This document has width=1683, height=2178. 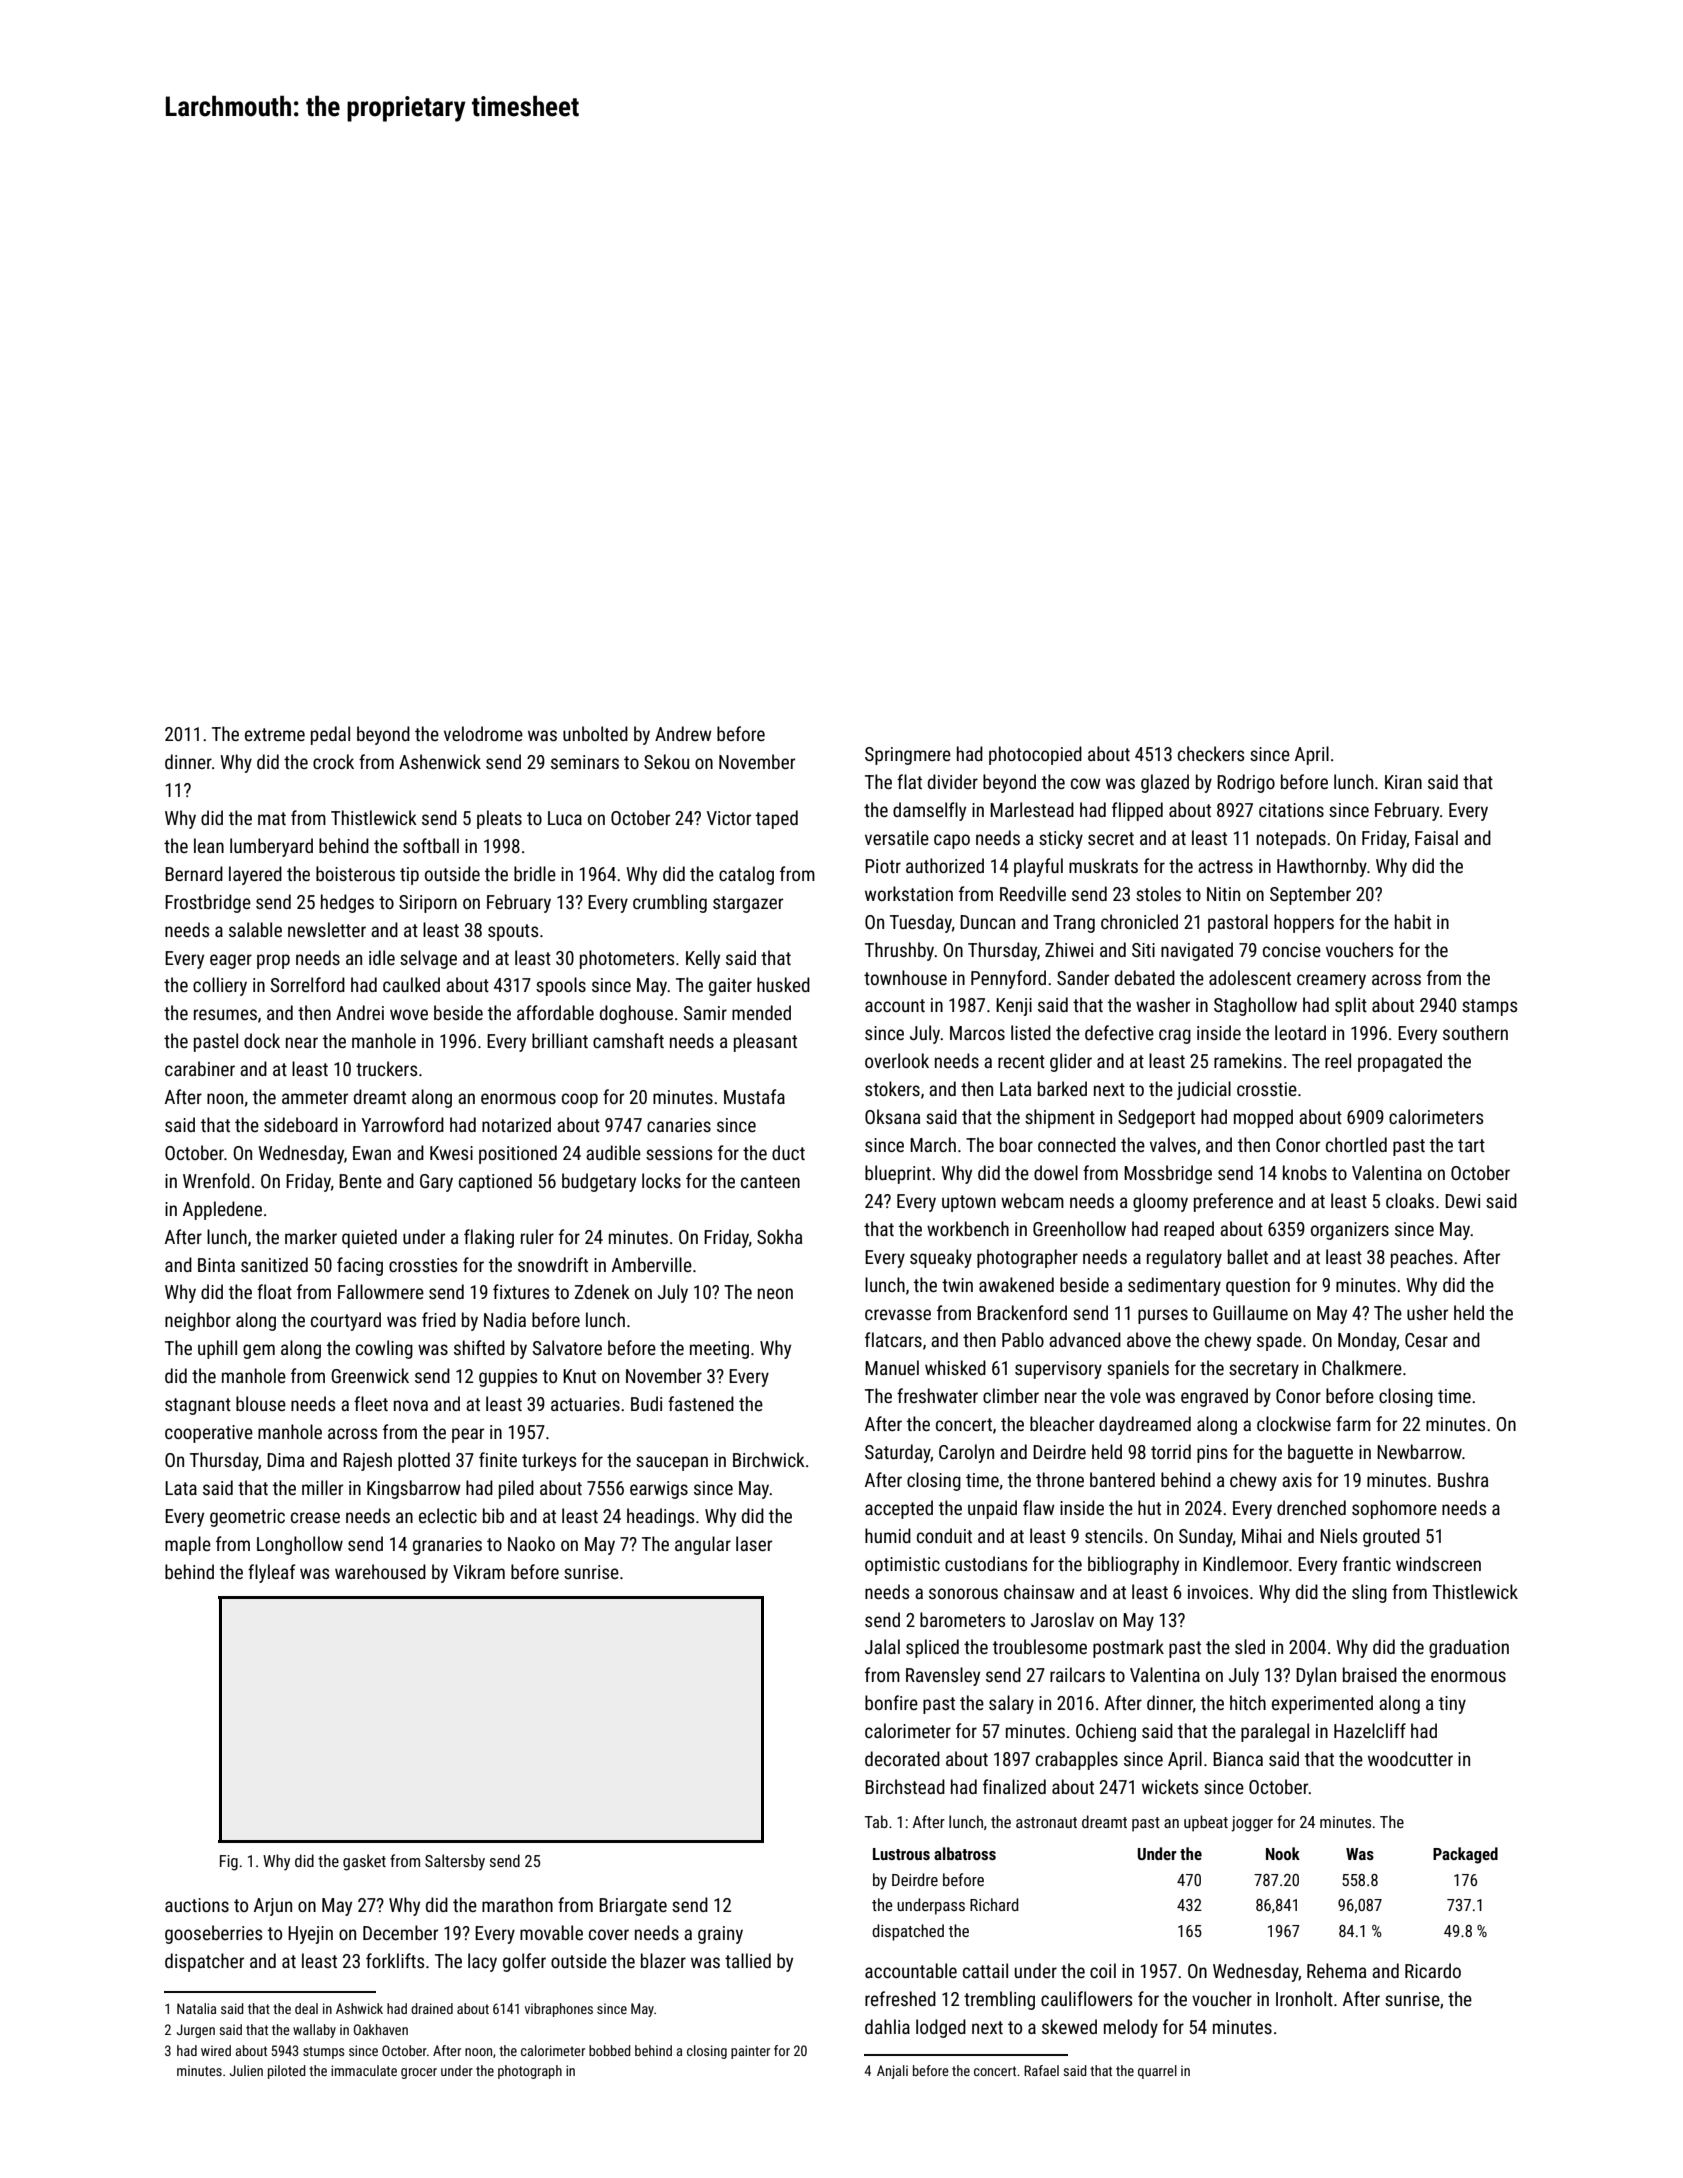 I want to click on grocer, so click(x=419, y=2073).
